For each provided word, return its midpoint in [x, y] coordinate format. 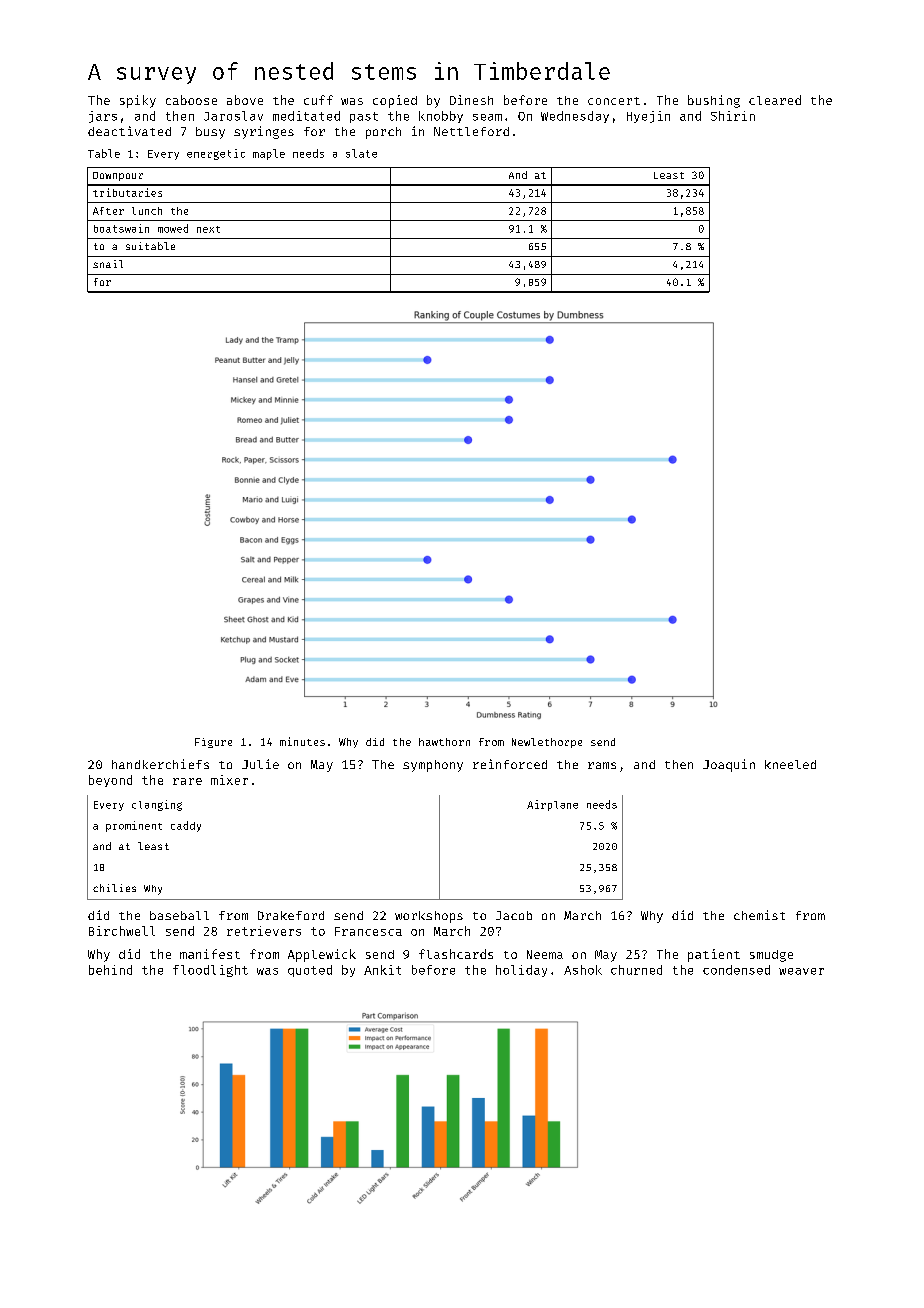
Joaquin [729, 765]
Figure [213, 743]
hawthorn [444, 742]
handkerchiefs [160, 764]
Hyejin [648, 117]
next [208, 229]
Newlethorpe [547, 743]
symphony [433, 766]
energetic [216, 154]
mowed [173, 228]
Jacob [514, 915]
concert [614, 101]
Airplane [552, 805]
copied [395, 101]
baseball [179, 915]
